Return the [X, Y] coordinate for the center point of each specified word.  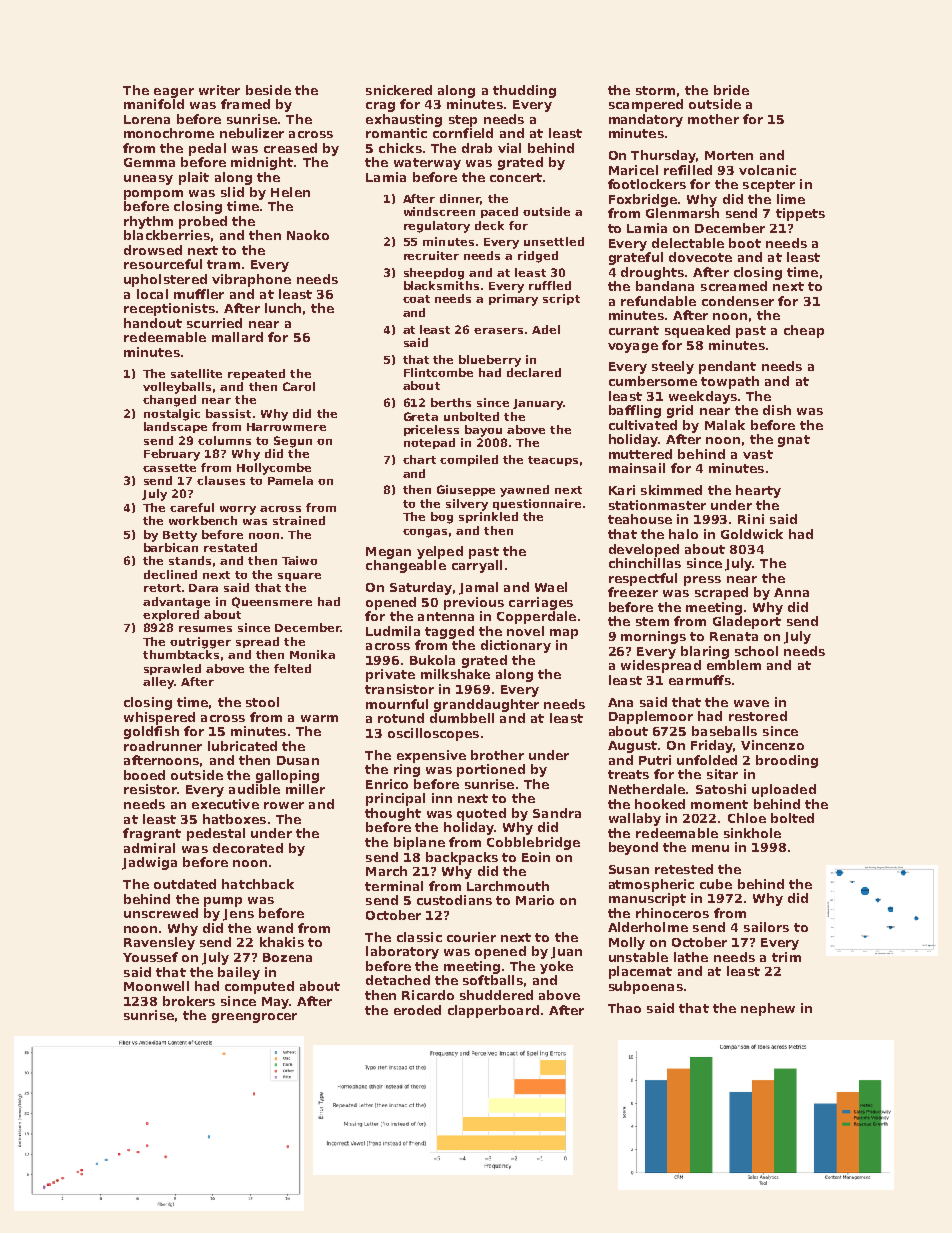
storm [655, 90]
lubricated [242, 746]
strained [299, 520]
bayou [483, 431]
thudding [524, 91]
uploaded [784, 790]
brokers [189, 1001]
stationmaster [657, 505]
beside [268, 90]
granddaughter [486, 705]
